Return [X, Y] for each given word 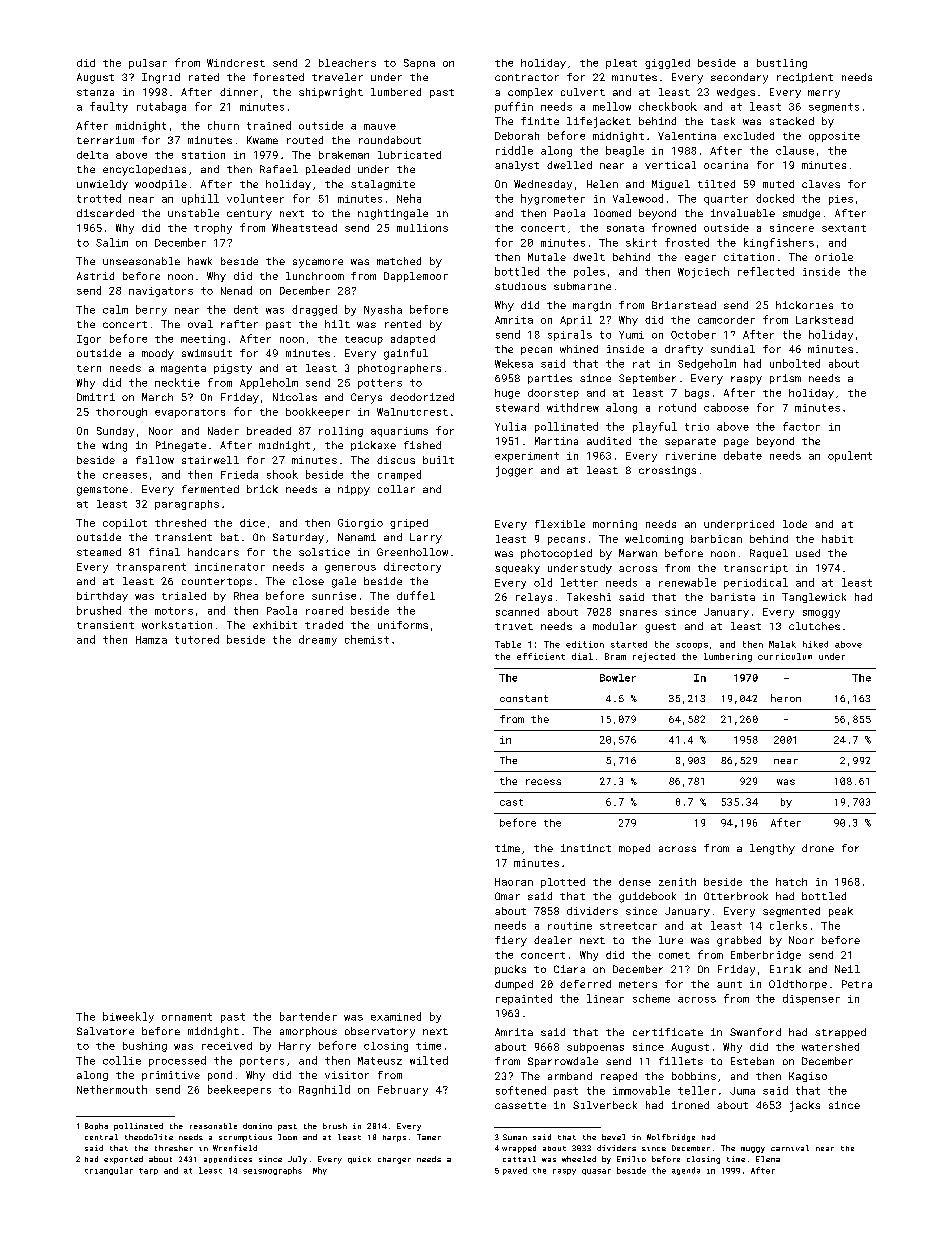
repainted [524, 999]
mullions [422, 228]
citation [749, 257]
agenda [686, 1171]
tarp [148, 1171]
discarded [105, 213]
